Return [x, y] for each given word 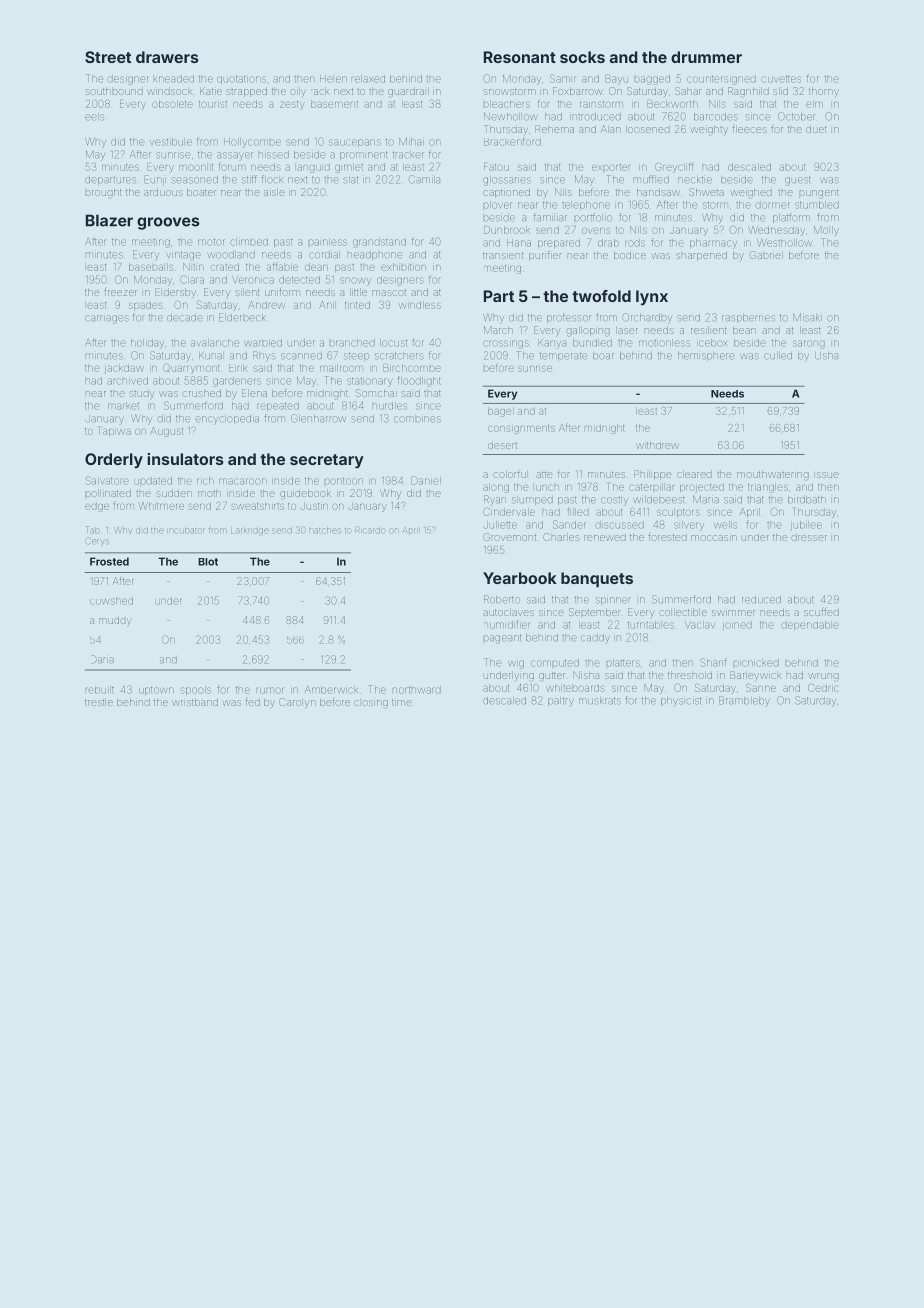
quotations [241, 80]
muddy [115, 622]
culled [778, 355]
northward [417, 689]
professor [569, 318]
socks [582, 57]
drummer [706, 57]
